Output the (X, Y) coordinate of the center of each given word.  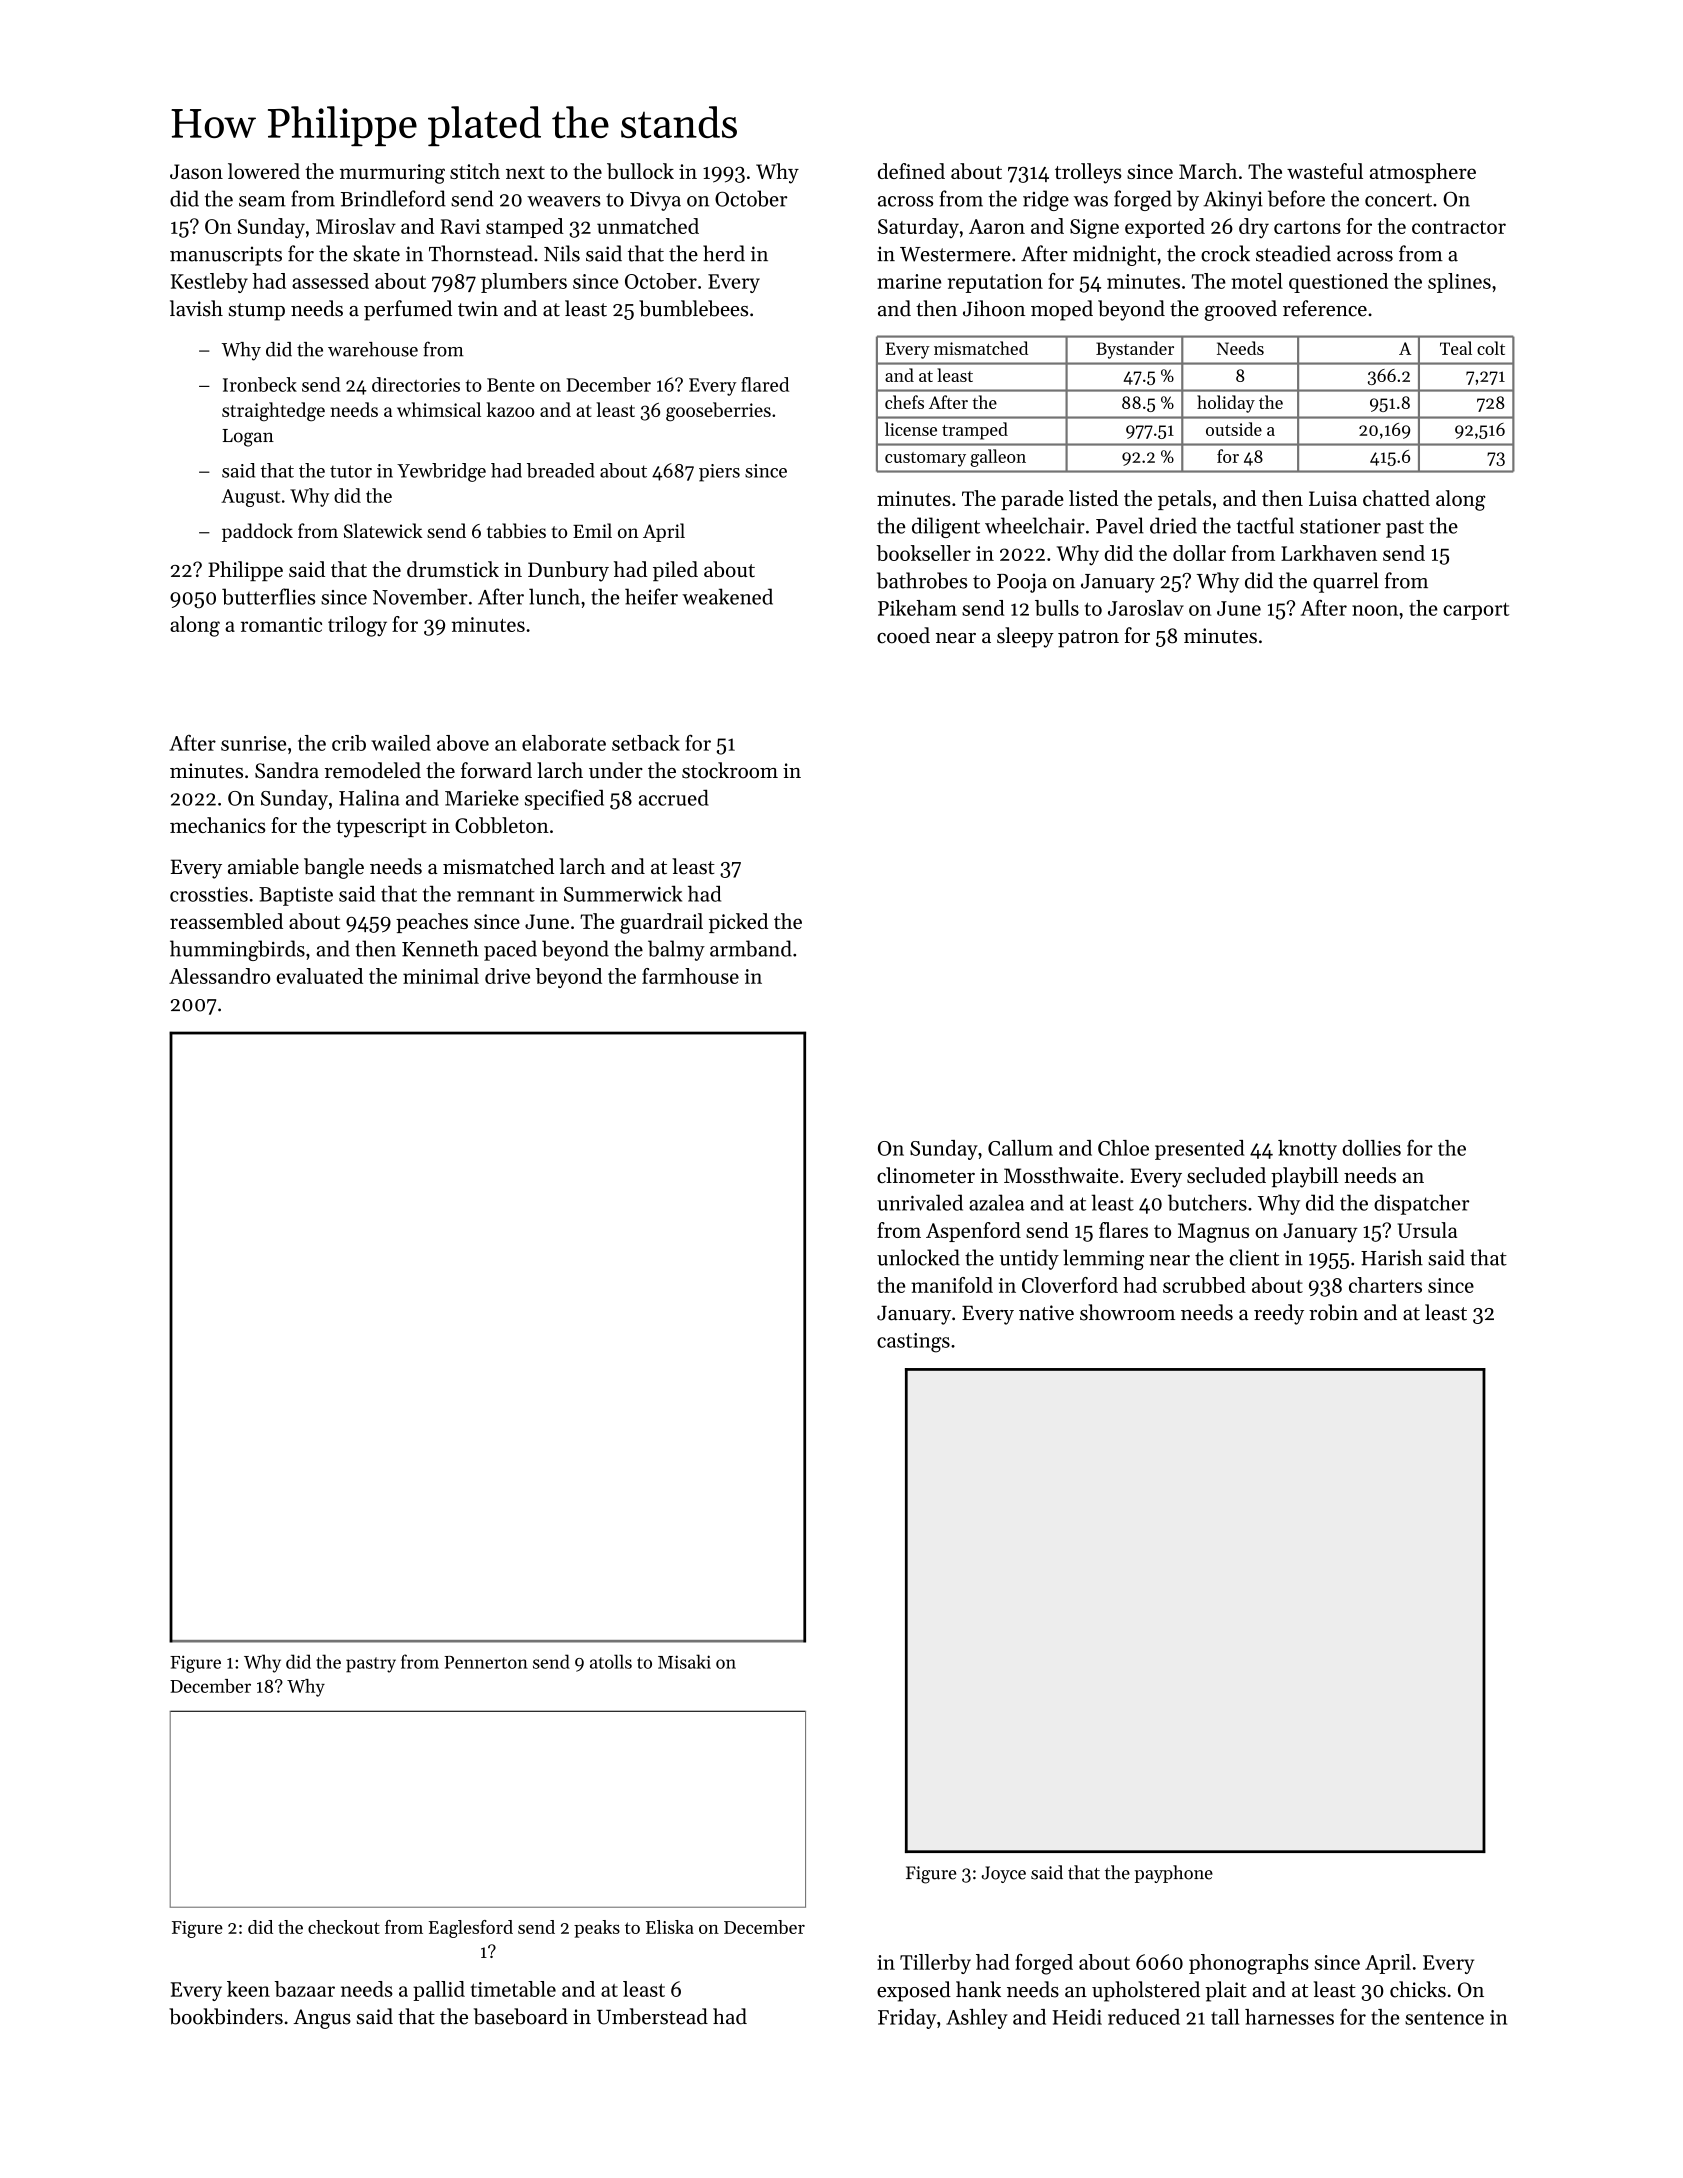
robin (1333, 1312)
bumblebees (693, 308)
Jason (196, 171)
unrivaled (920, 1202)
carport (1476, 611)
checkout (344, 1927)
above (463, 743)
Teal (1456, 348)
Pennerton (486, 1662)
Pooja (1022, 583)
